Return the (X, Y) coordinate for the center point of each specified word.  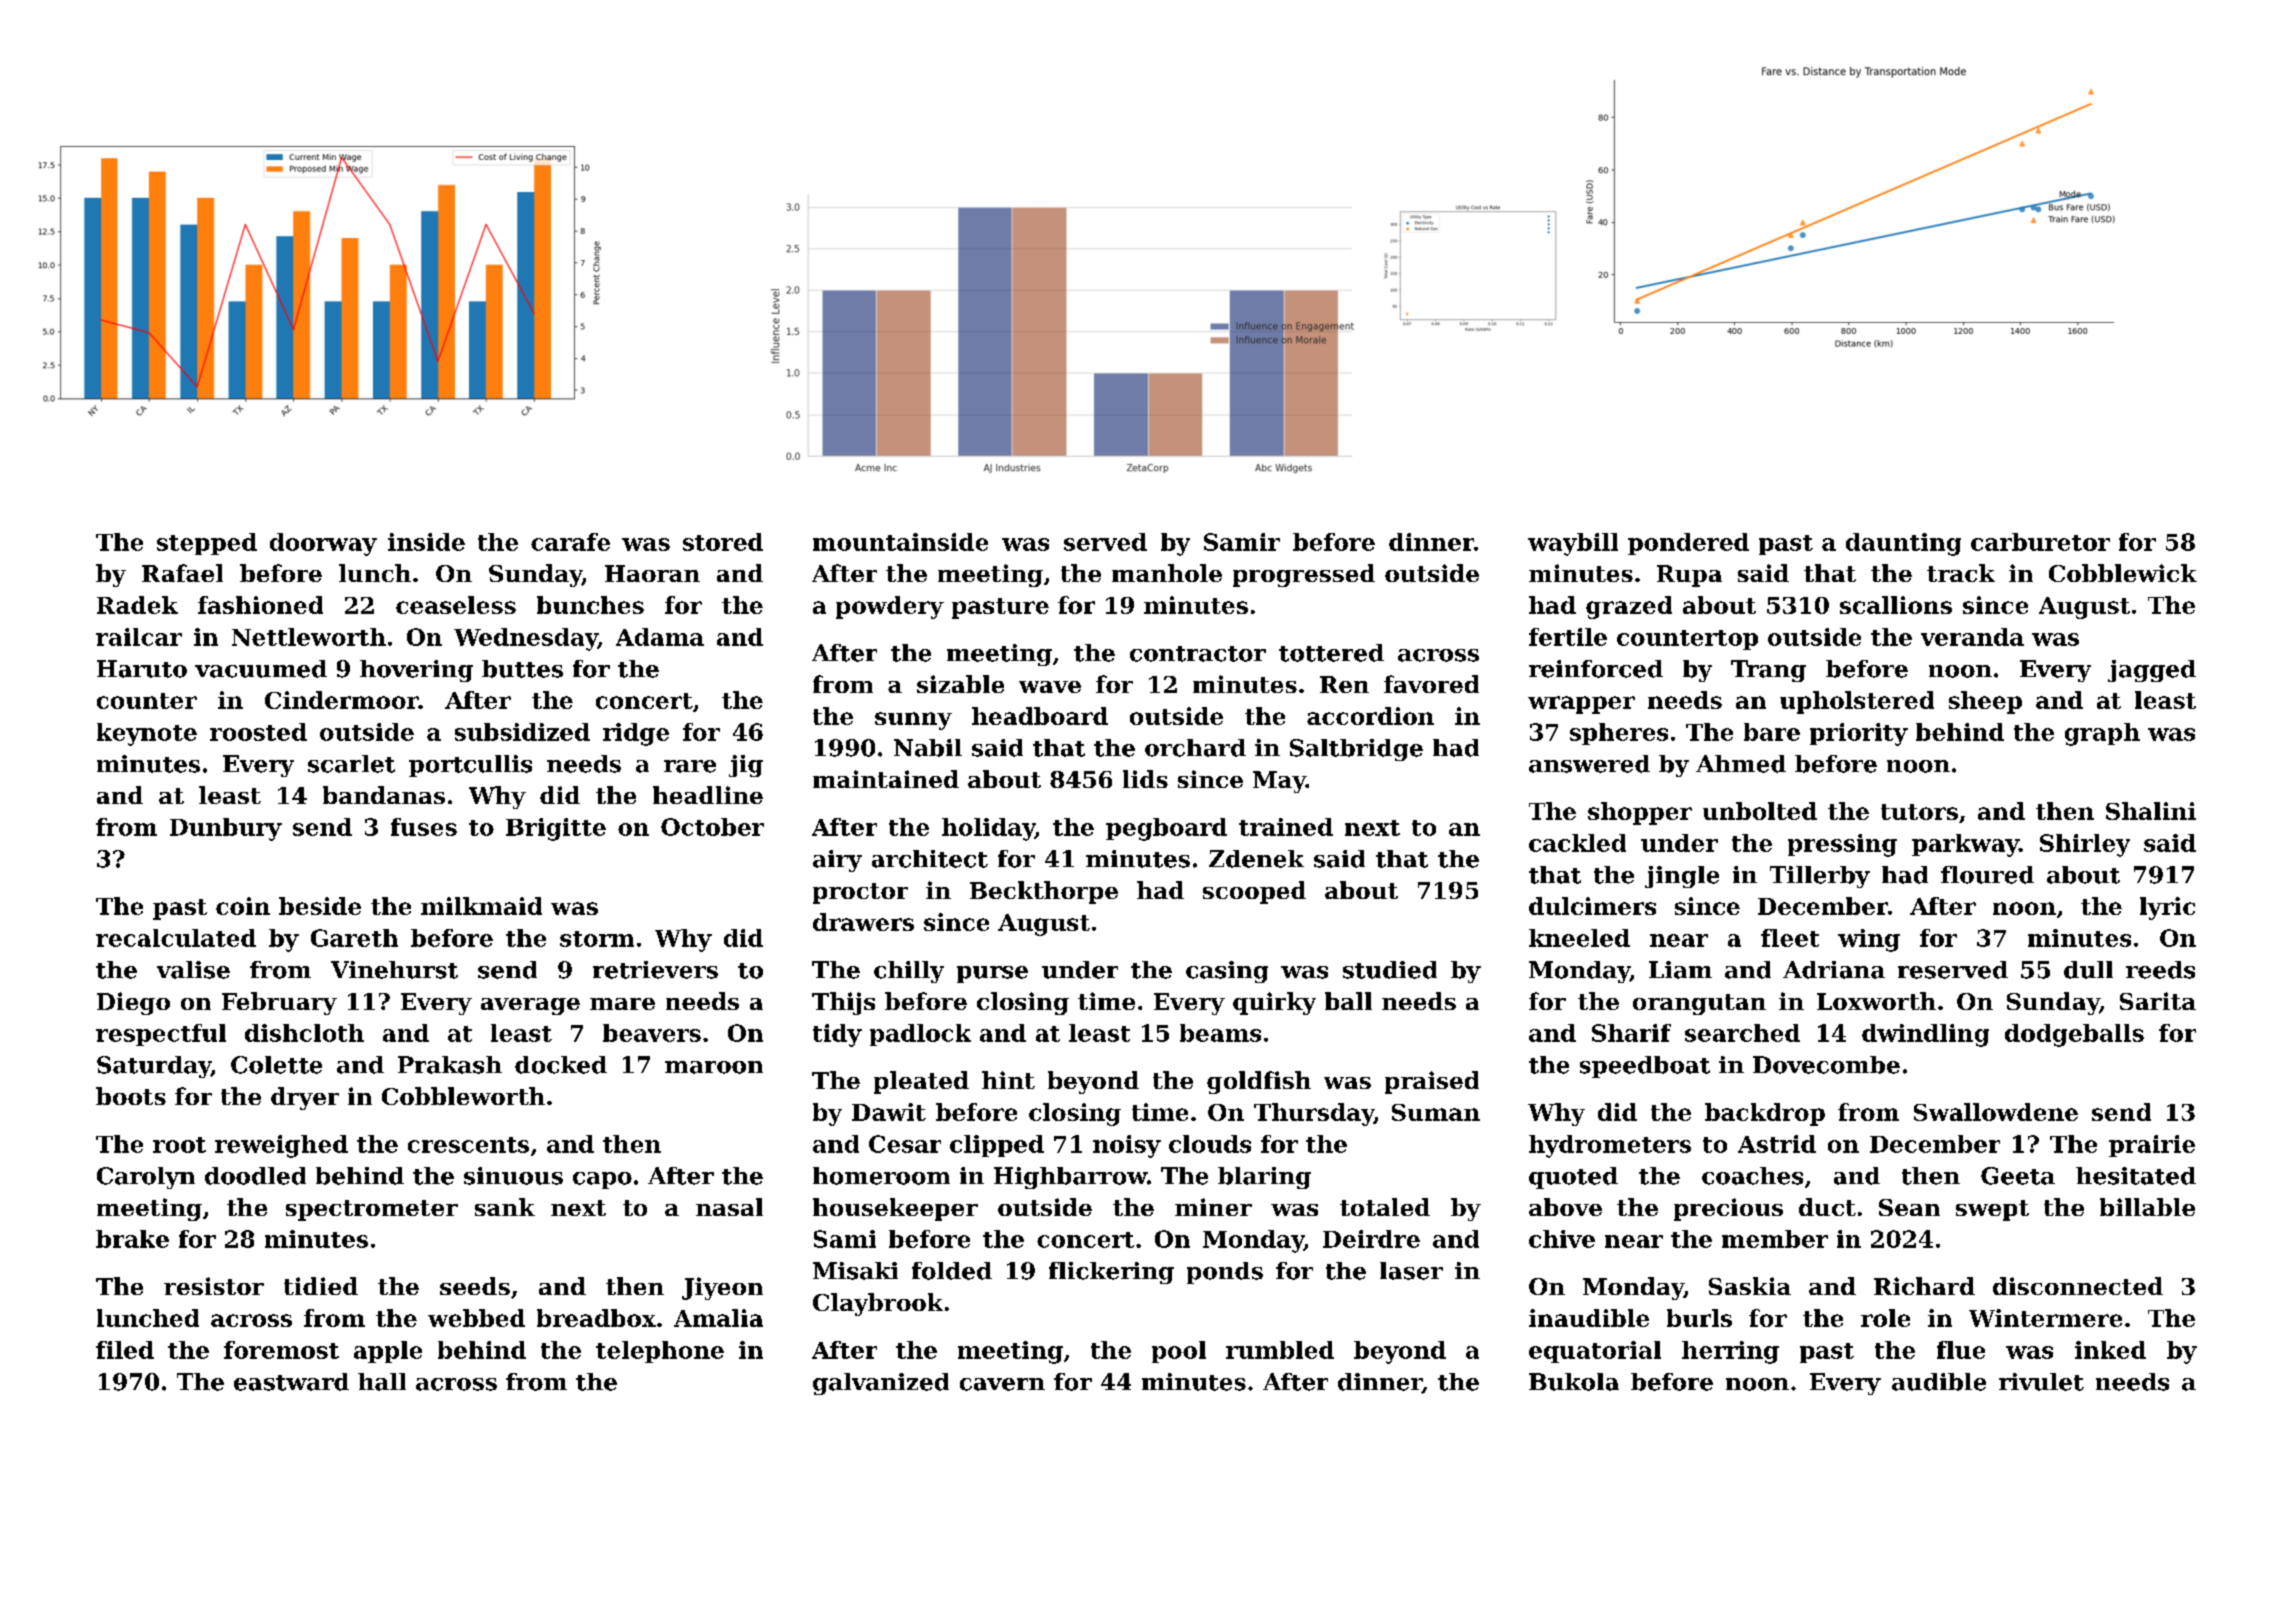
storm (597, 939)
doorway (323, 544)
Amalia (718, 1318)
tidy (837, 1035)
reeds (2160, 970)
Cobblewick (2123, 573)
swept (1992, 1210)
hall (382, 1382)
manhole (1167, 573)
